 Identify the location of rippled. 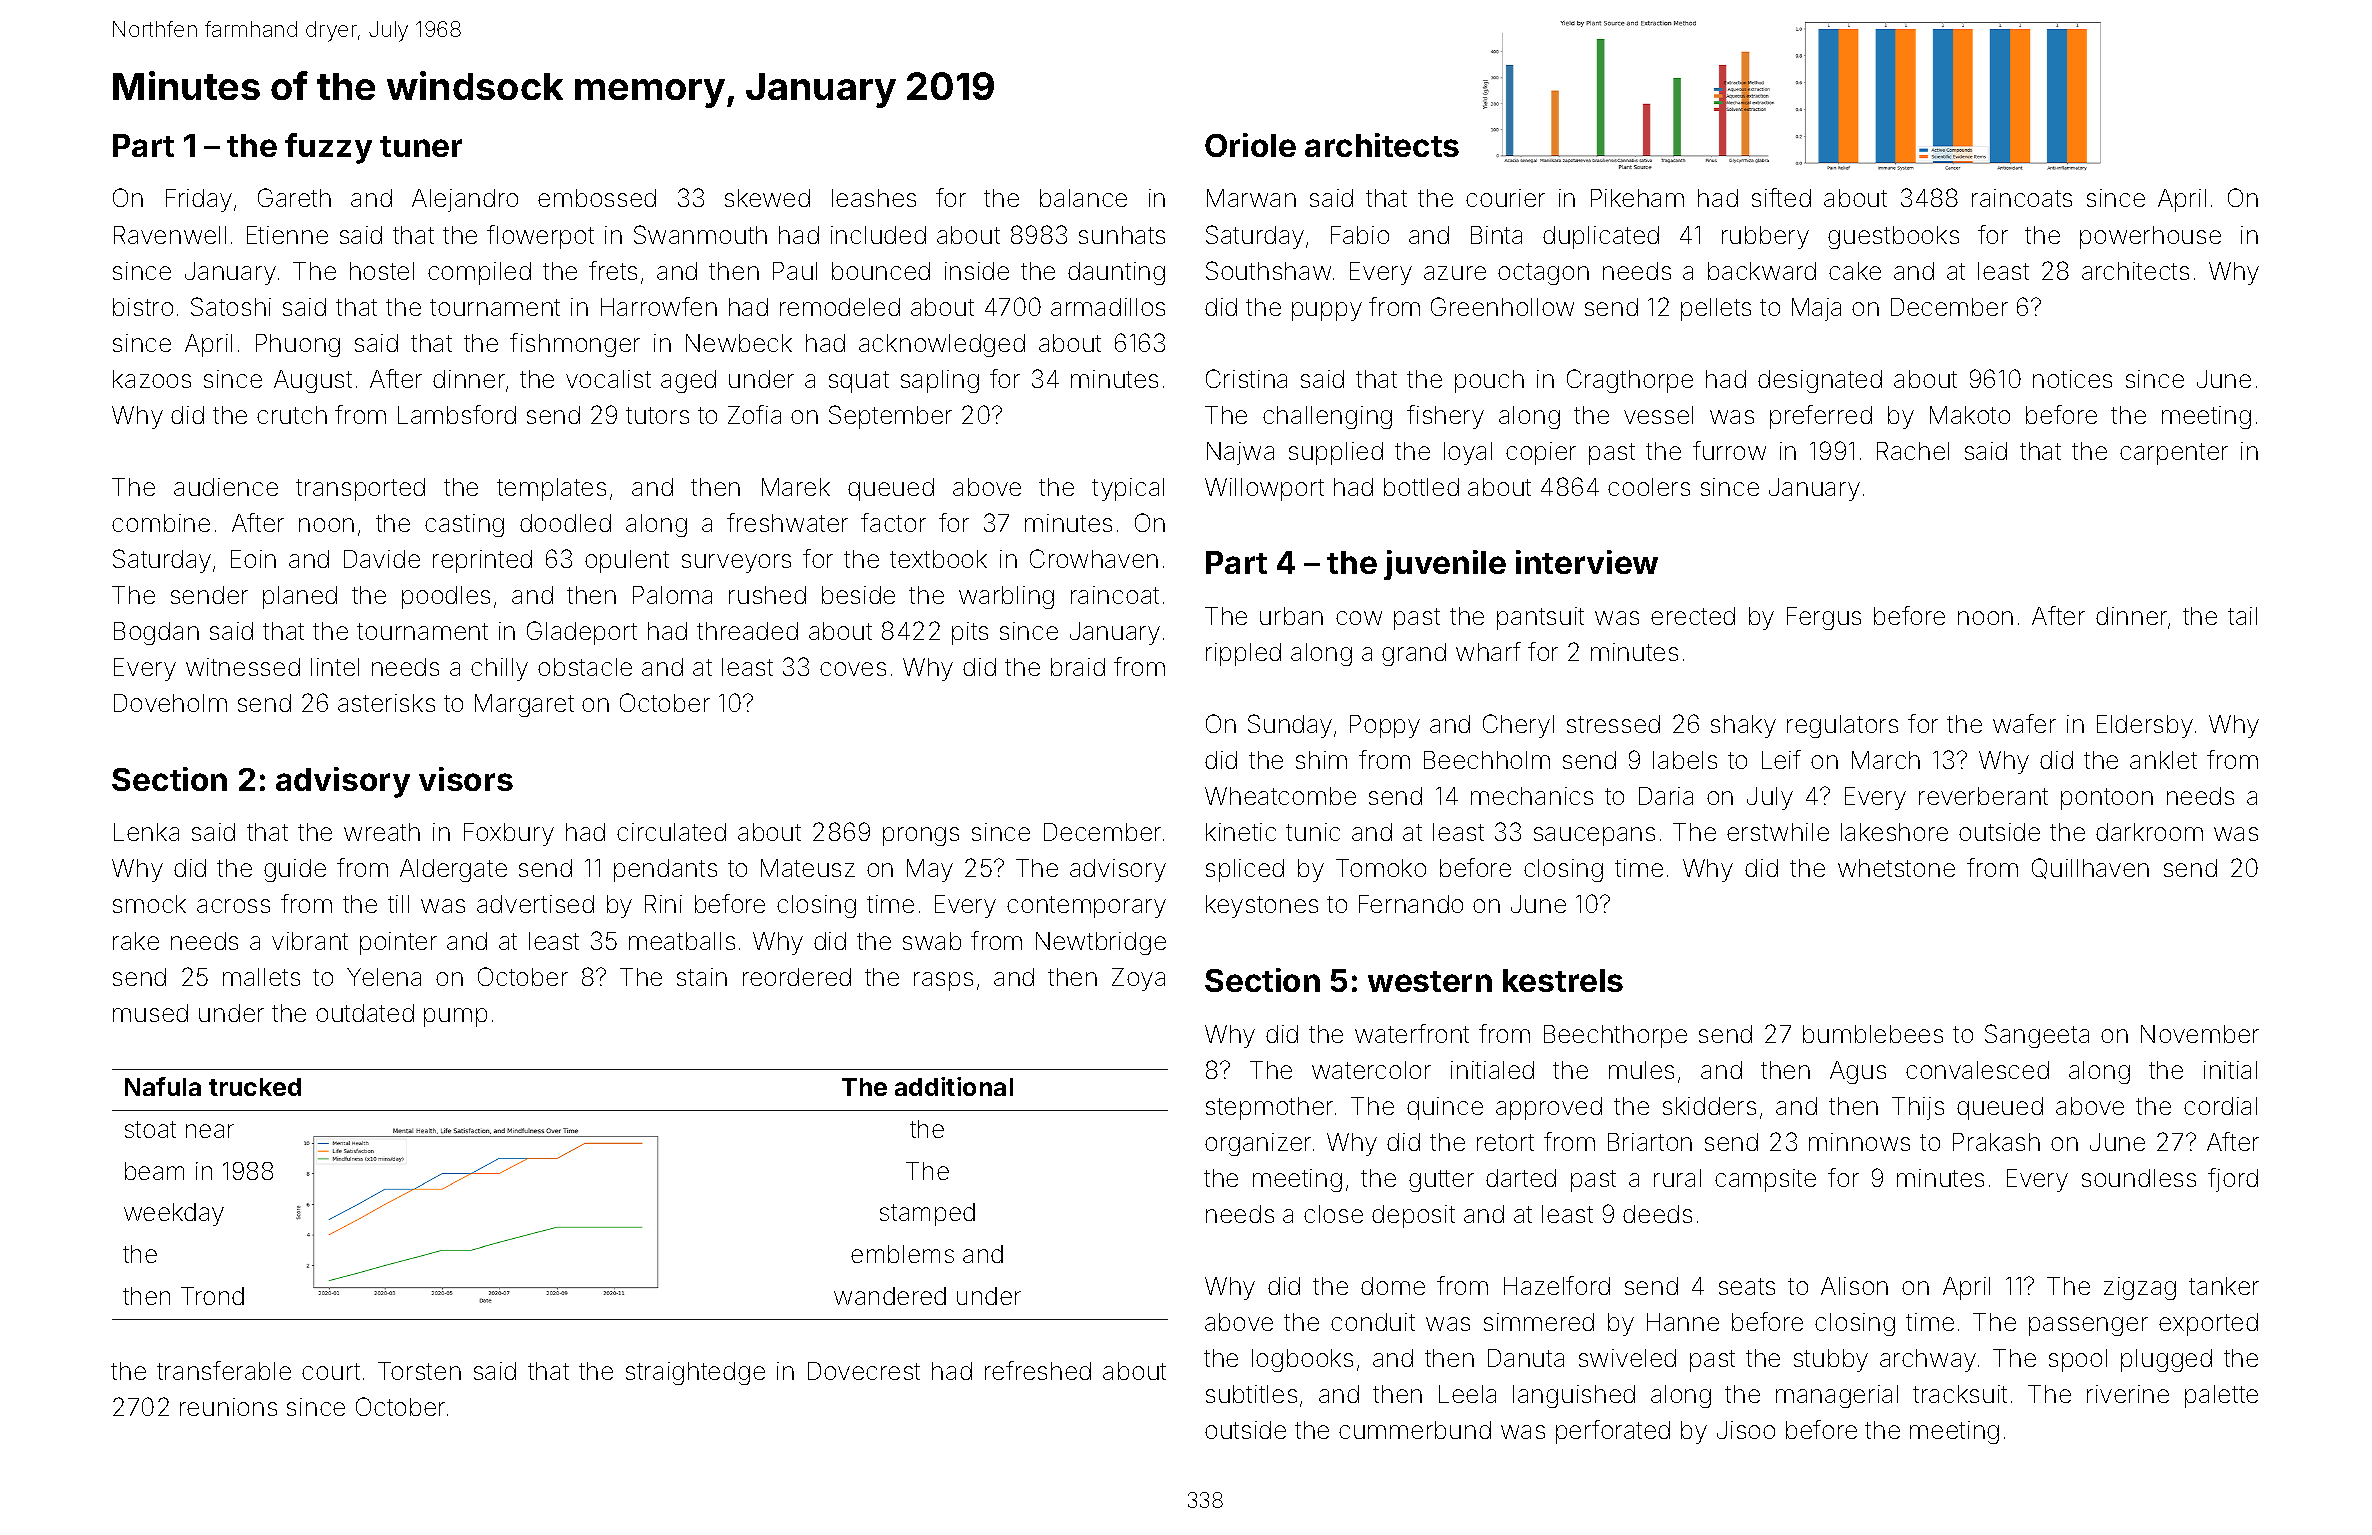
(1243, 654).
